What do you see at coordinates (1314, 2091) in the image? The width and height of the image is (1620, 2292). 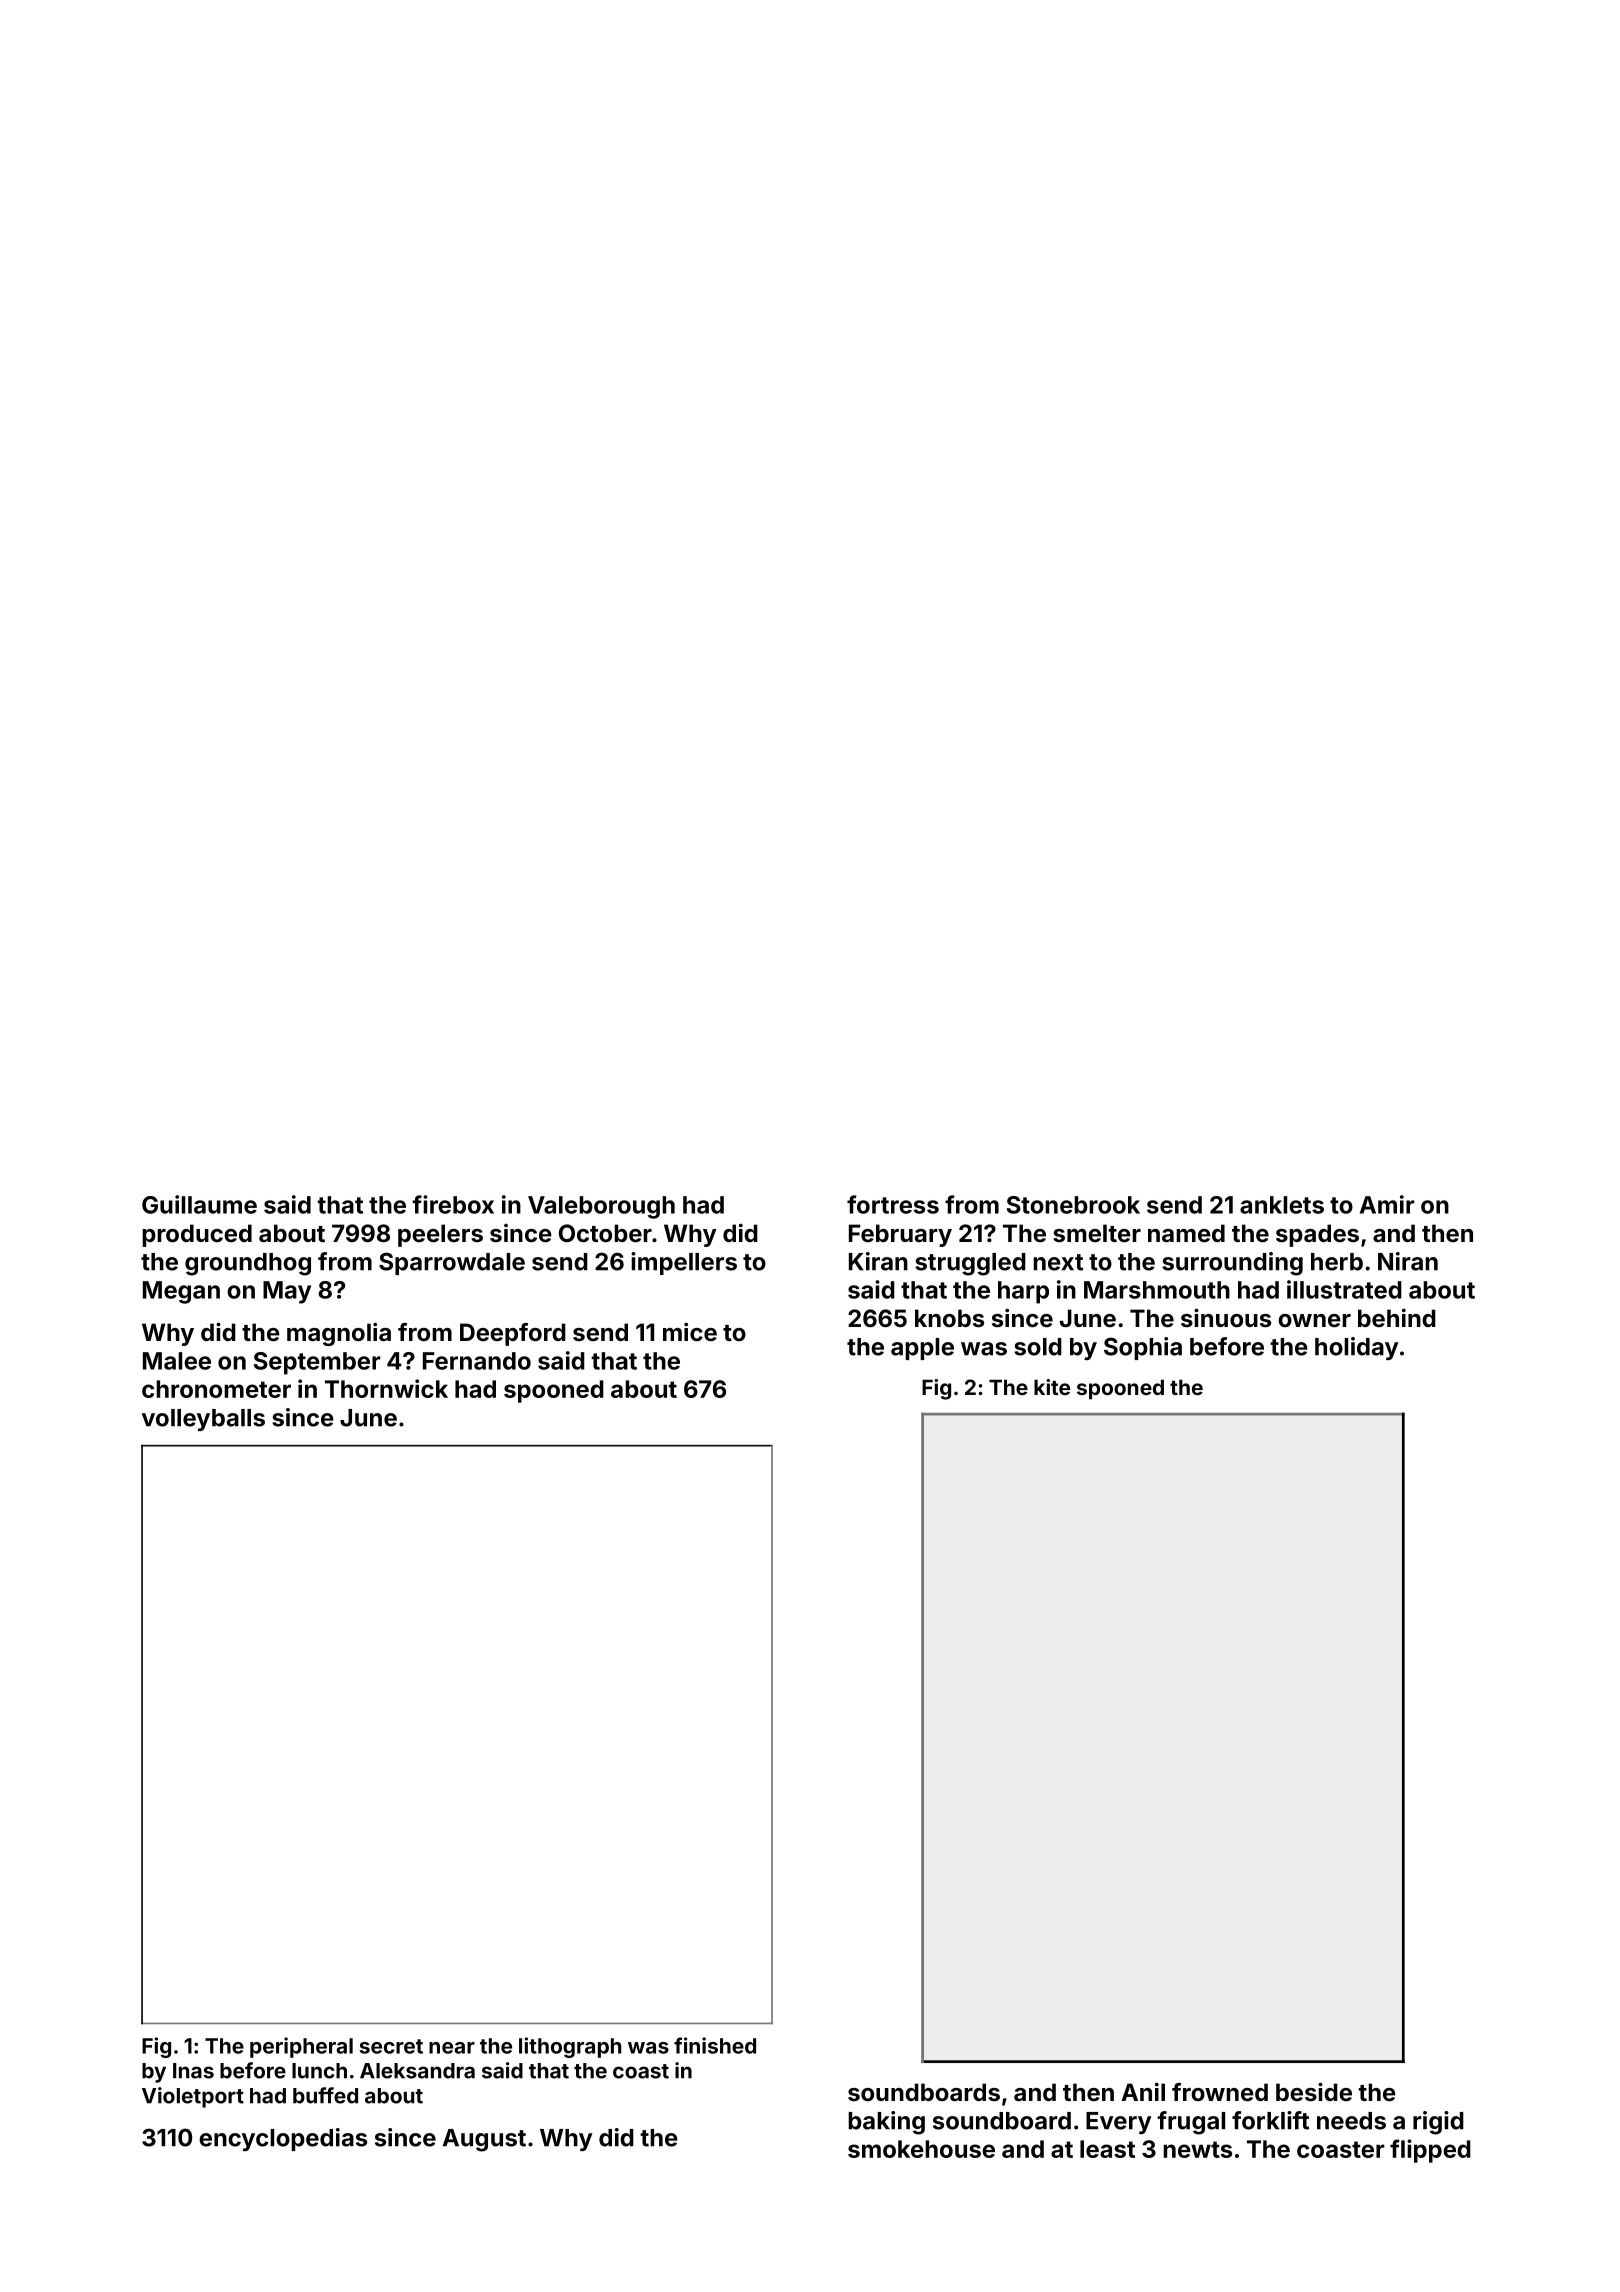 I see `beside` at bounding box center [1314, 2091].
